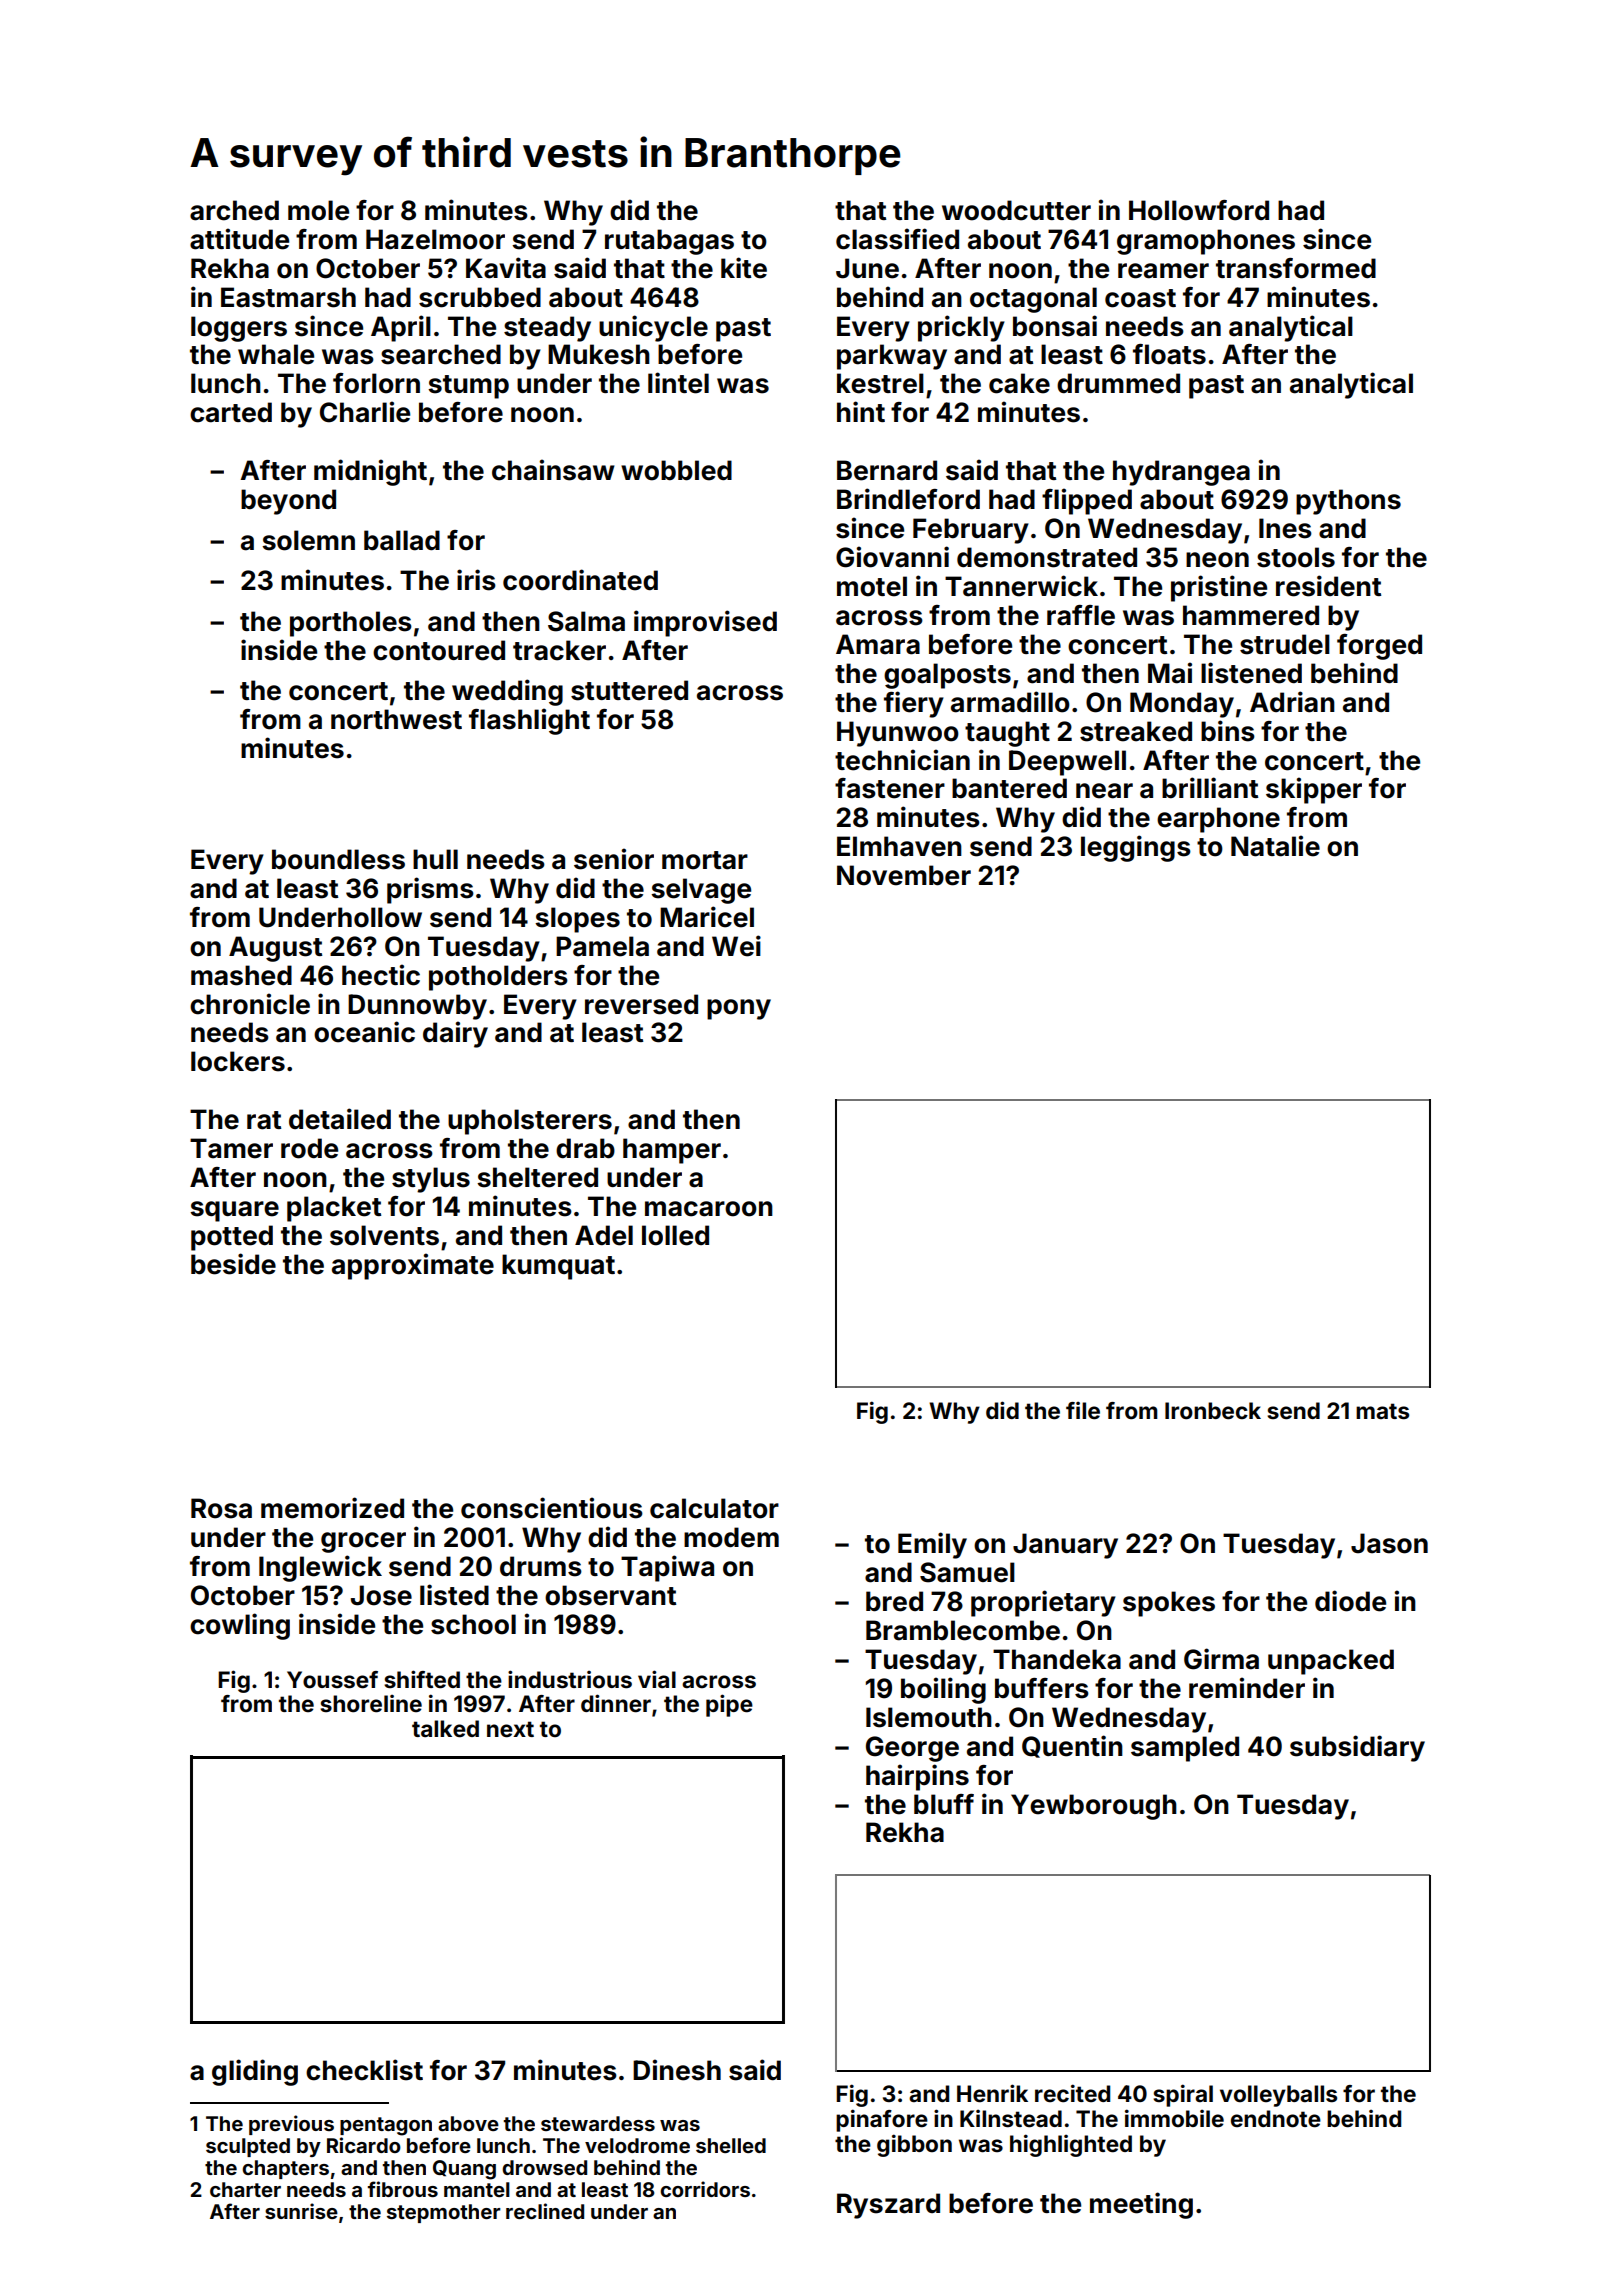 The width and height of the document is (1620, 2292). What do you see at coordinates (320, 1568) in the document?
I see `Inglewick` at bounding box center [320, 1568].
